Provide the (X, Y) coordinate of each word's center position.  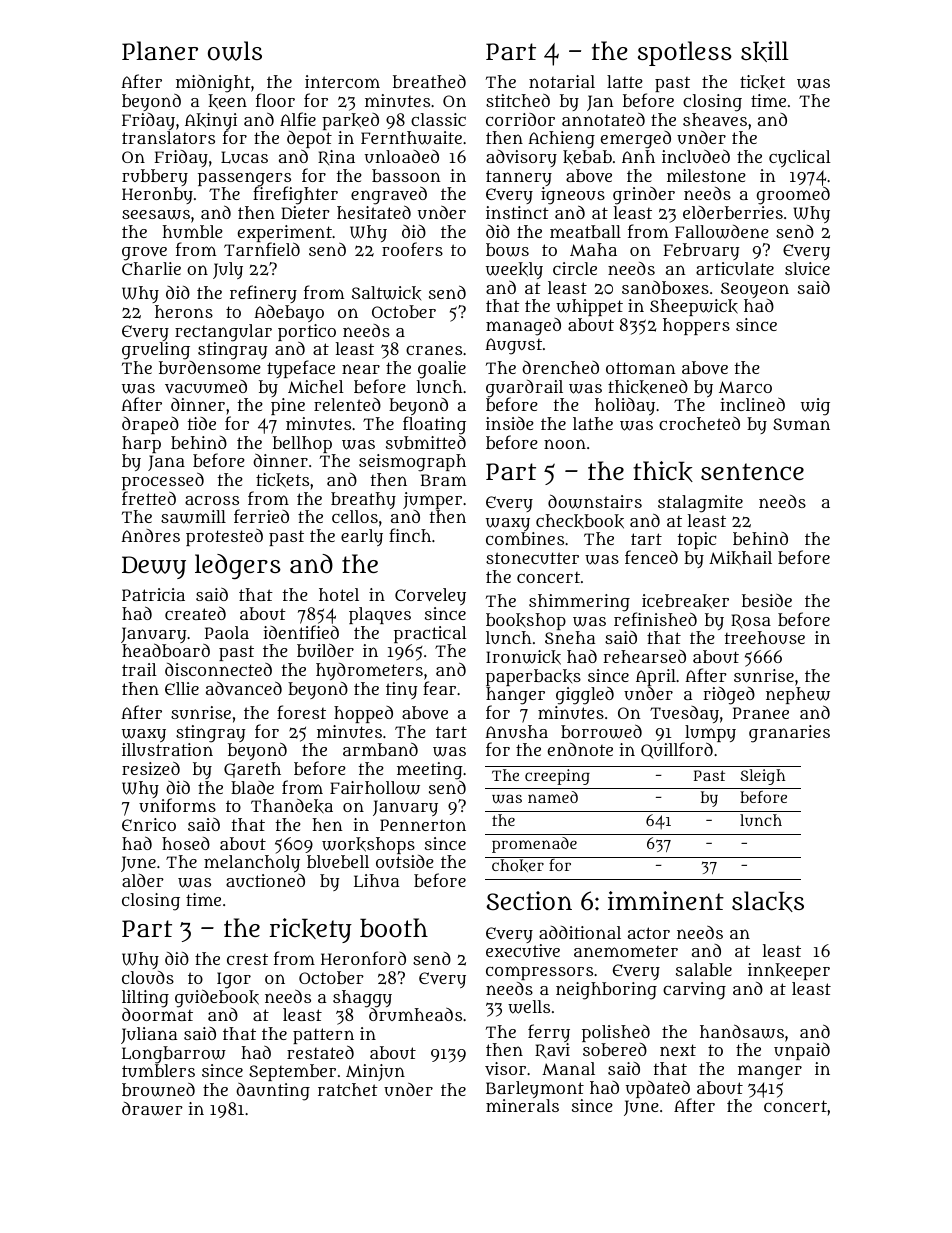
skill (765, 51)
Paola (227, 632)
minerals (522, 1105)
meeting (430, 771)
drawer (152, 1109)
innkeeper (789, 971)
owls (235, 51)
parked (350, 121)
